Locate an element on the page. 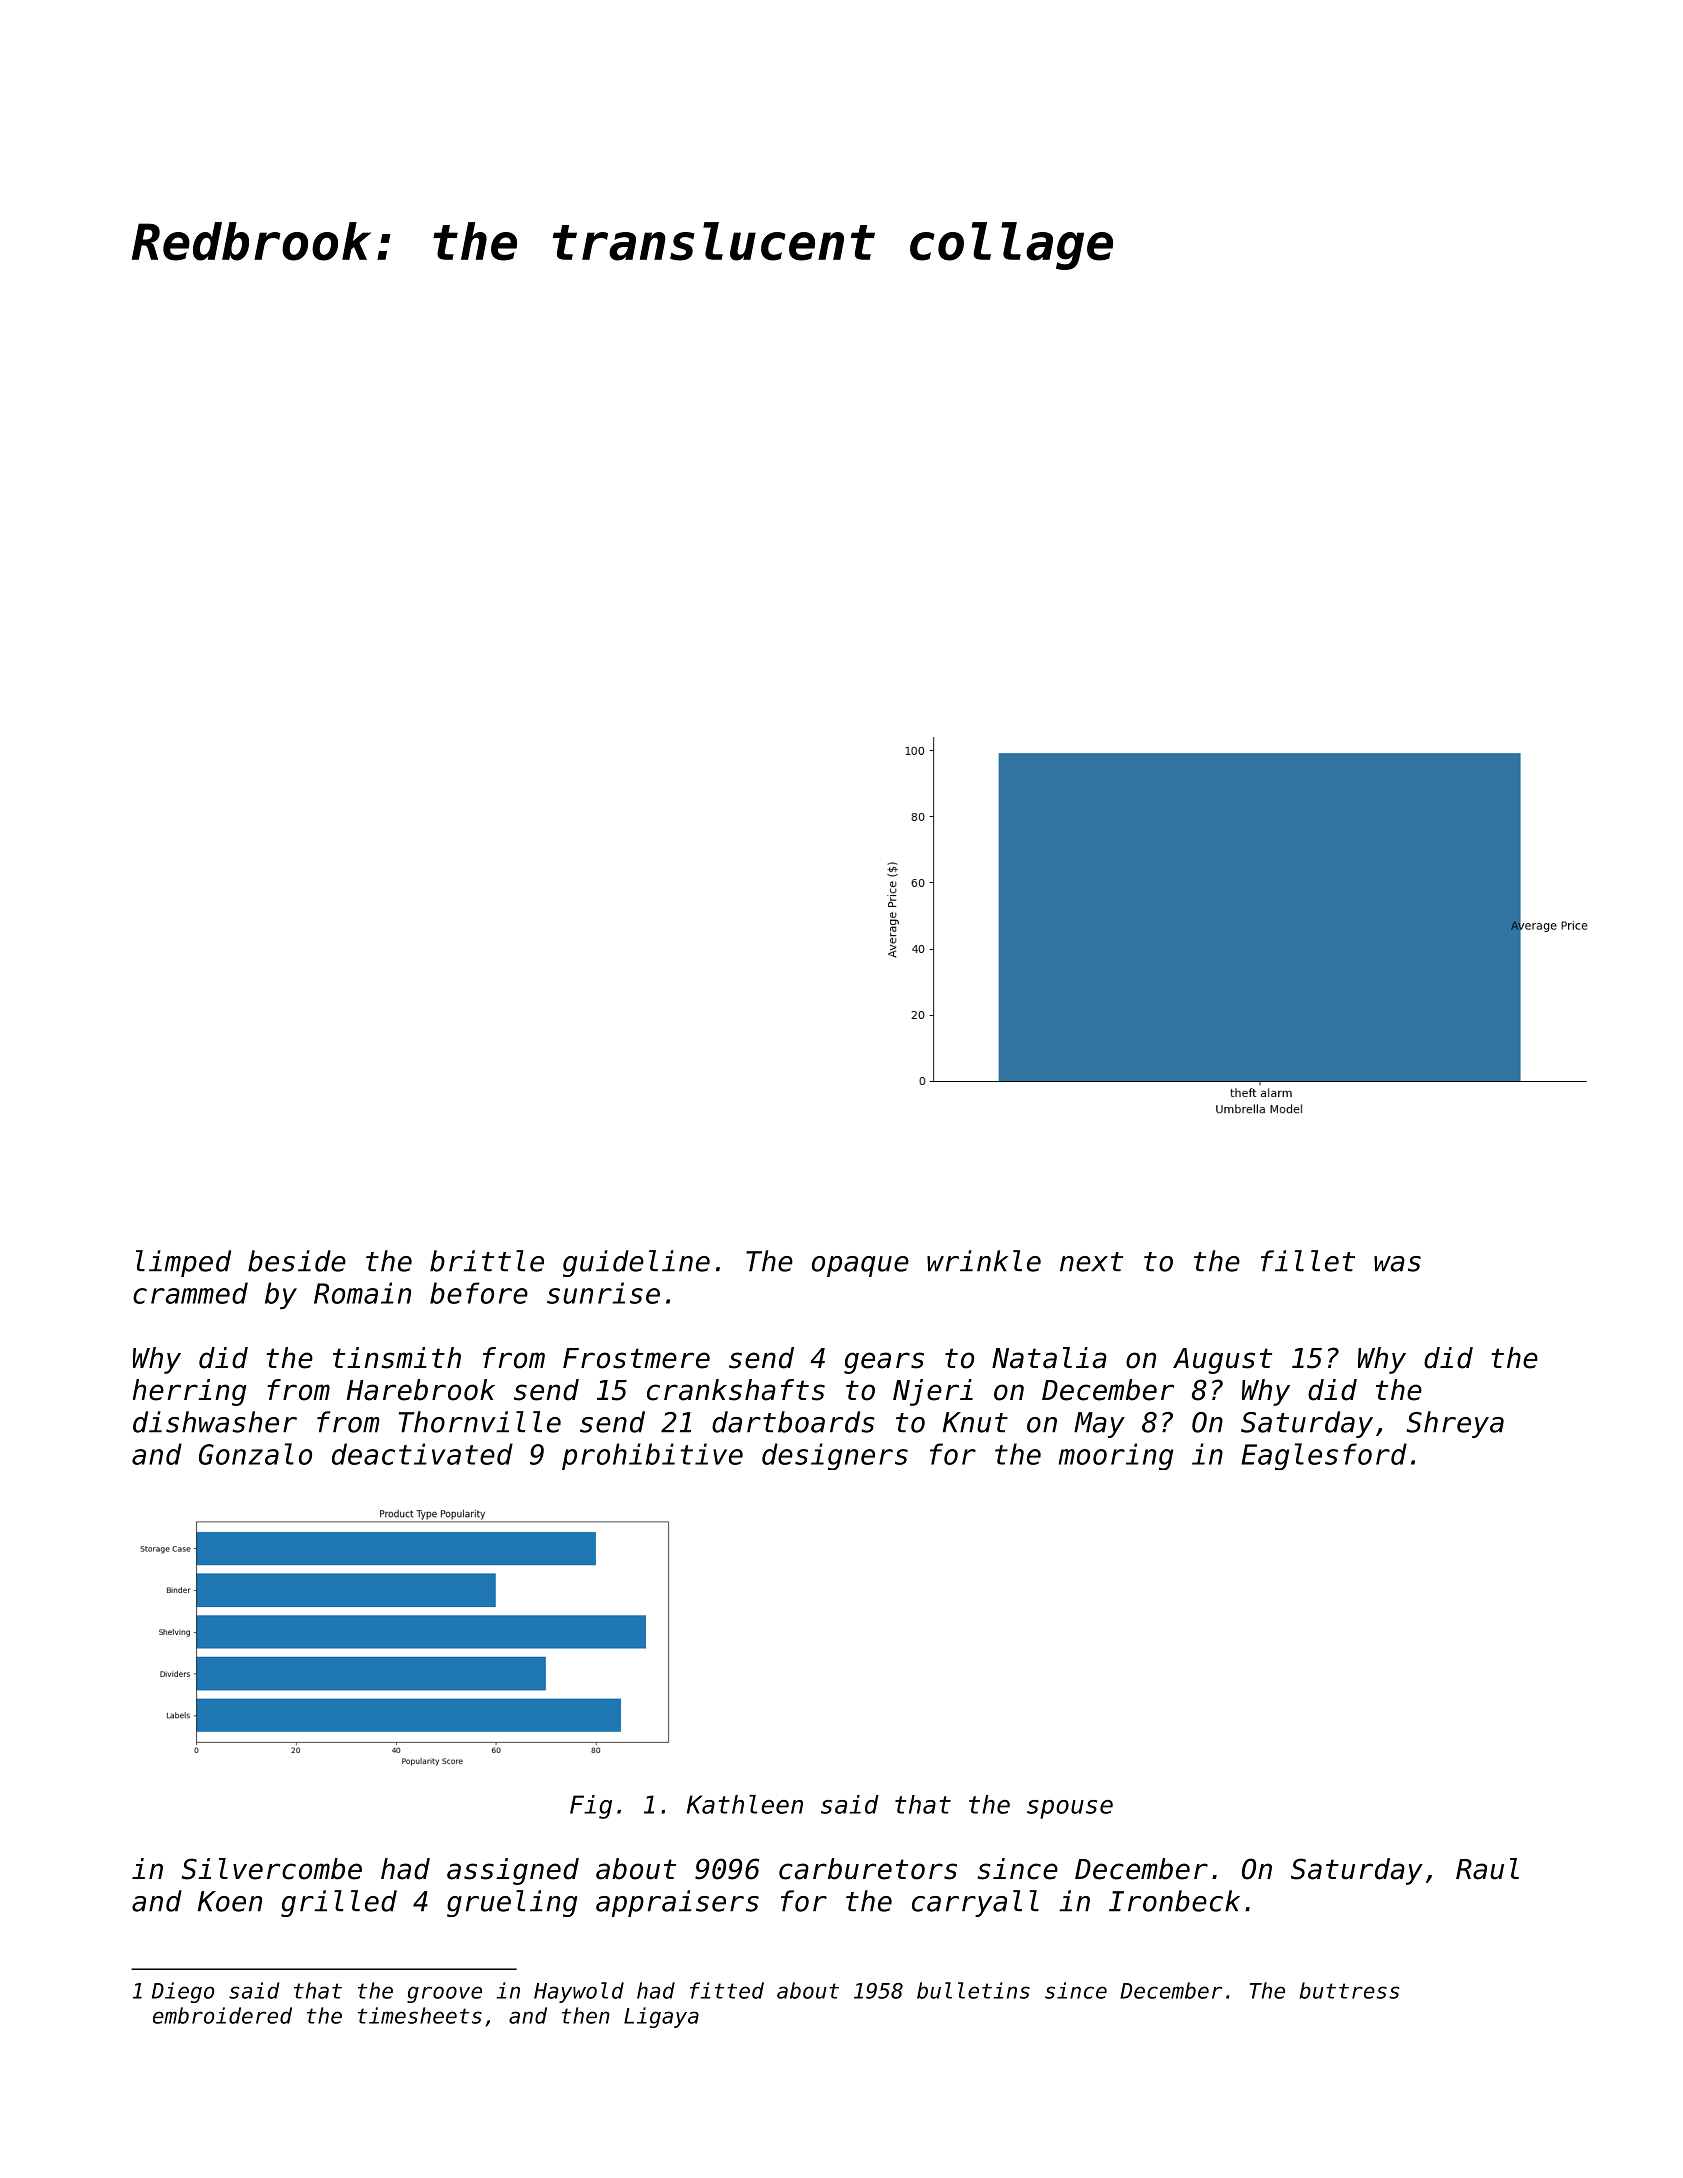  Gonzalo is located at coordinates (255, 1454).
